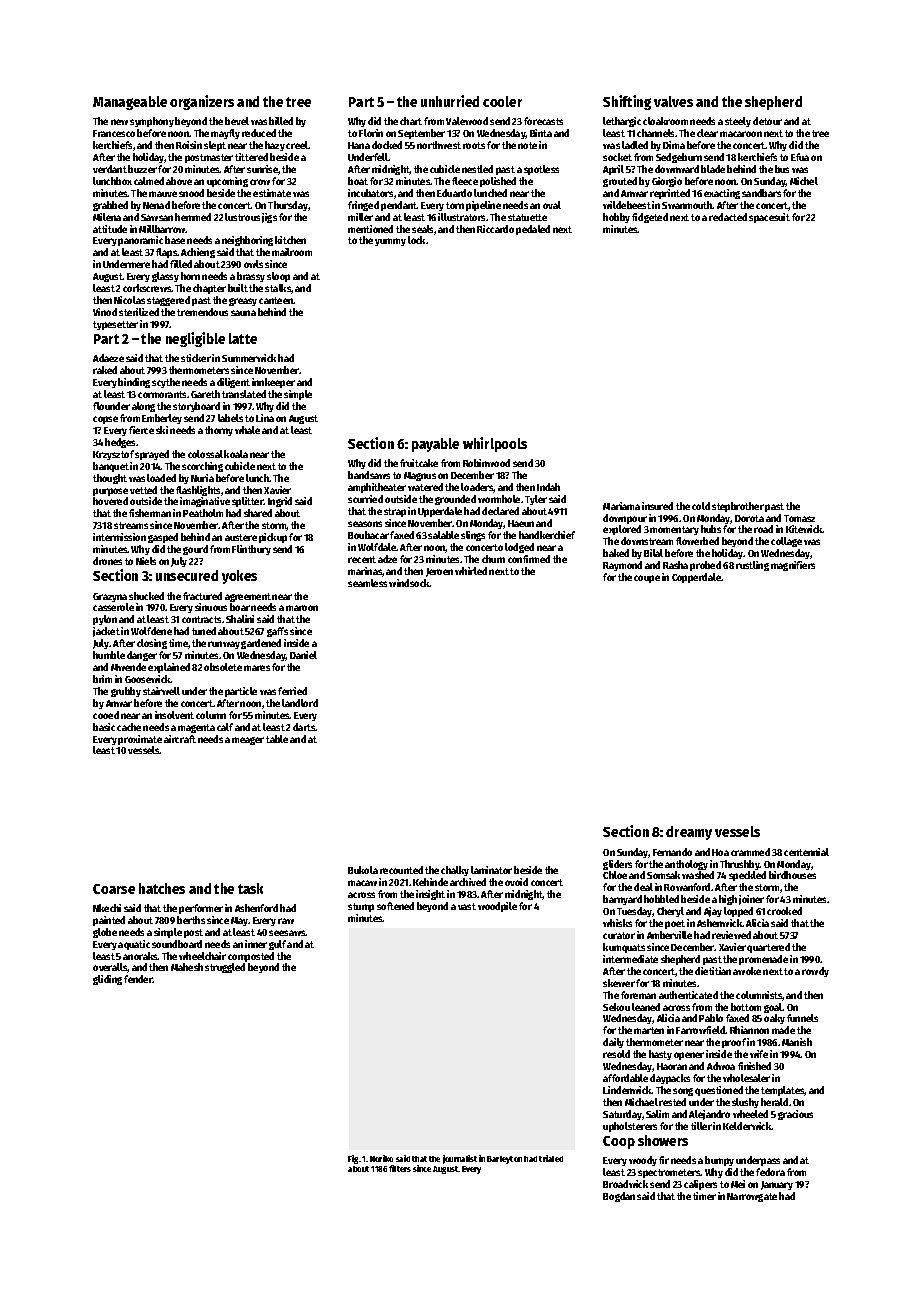  I want to click on Fig, so click(353, 1159).
